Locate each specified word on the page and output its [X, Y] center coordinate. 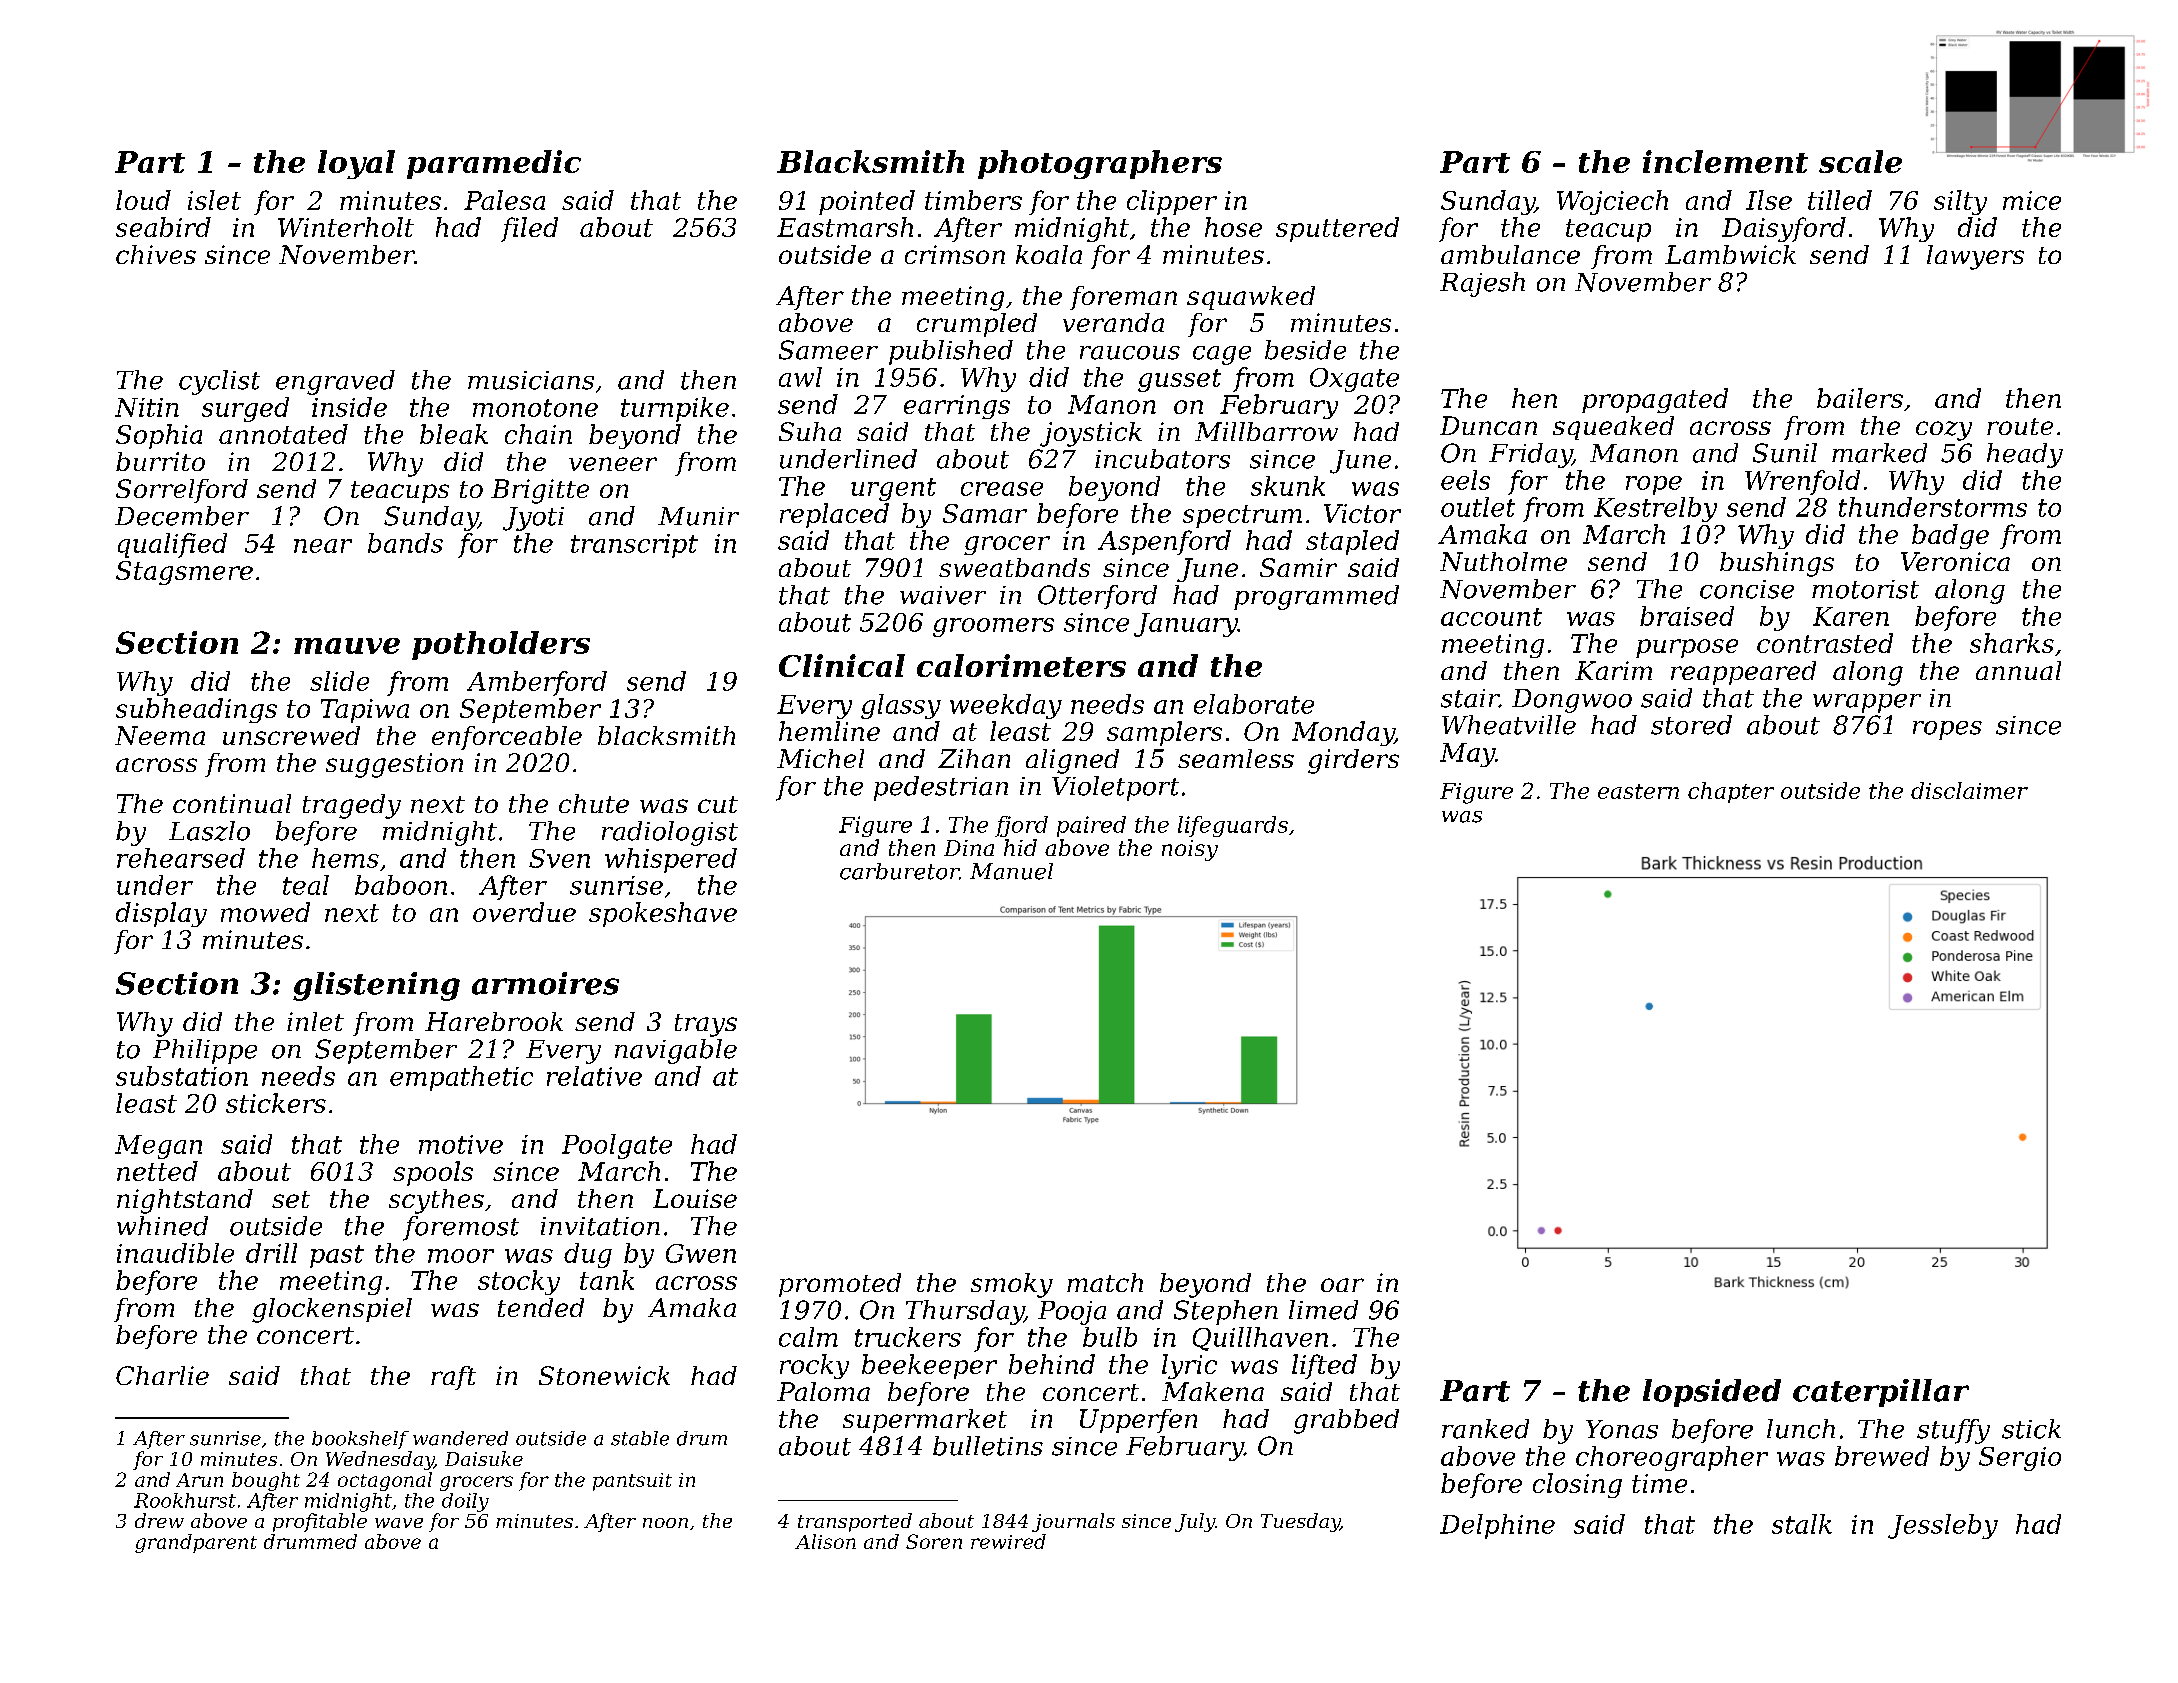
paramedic [494, 164]
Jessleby [1943, 1526]
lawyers [1975, 257]
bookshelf [360, 1440]
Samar [985, 513]
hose [1233, 227]
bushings [1777, 564]
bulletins [988, 1446]
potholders [501, 645]
